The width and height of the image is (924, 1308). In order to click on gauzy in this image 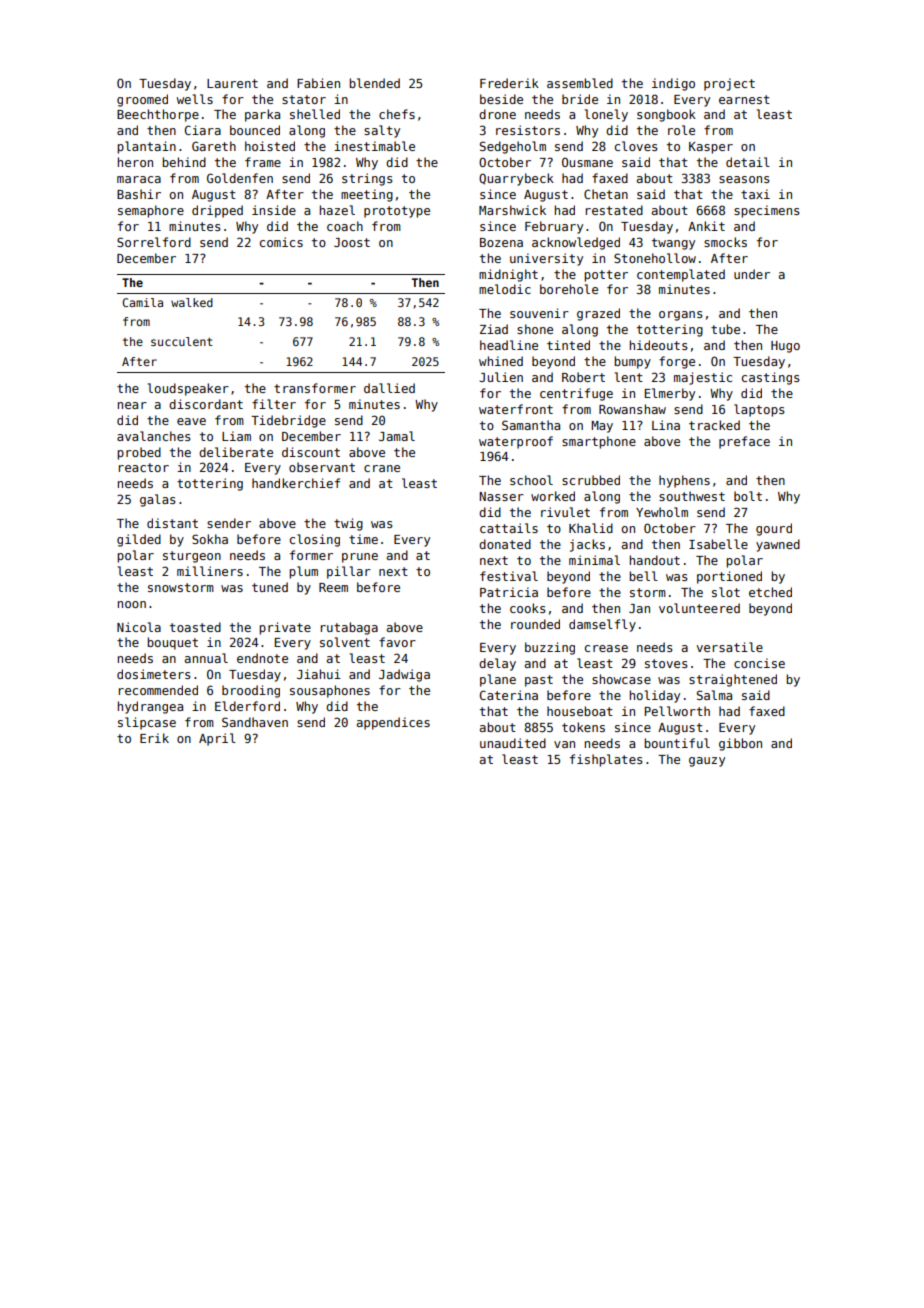, I will do `click(707, 762)`.
